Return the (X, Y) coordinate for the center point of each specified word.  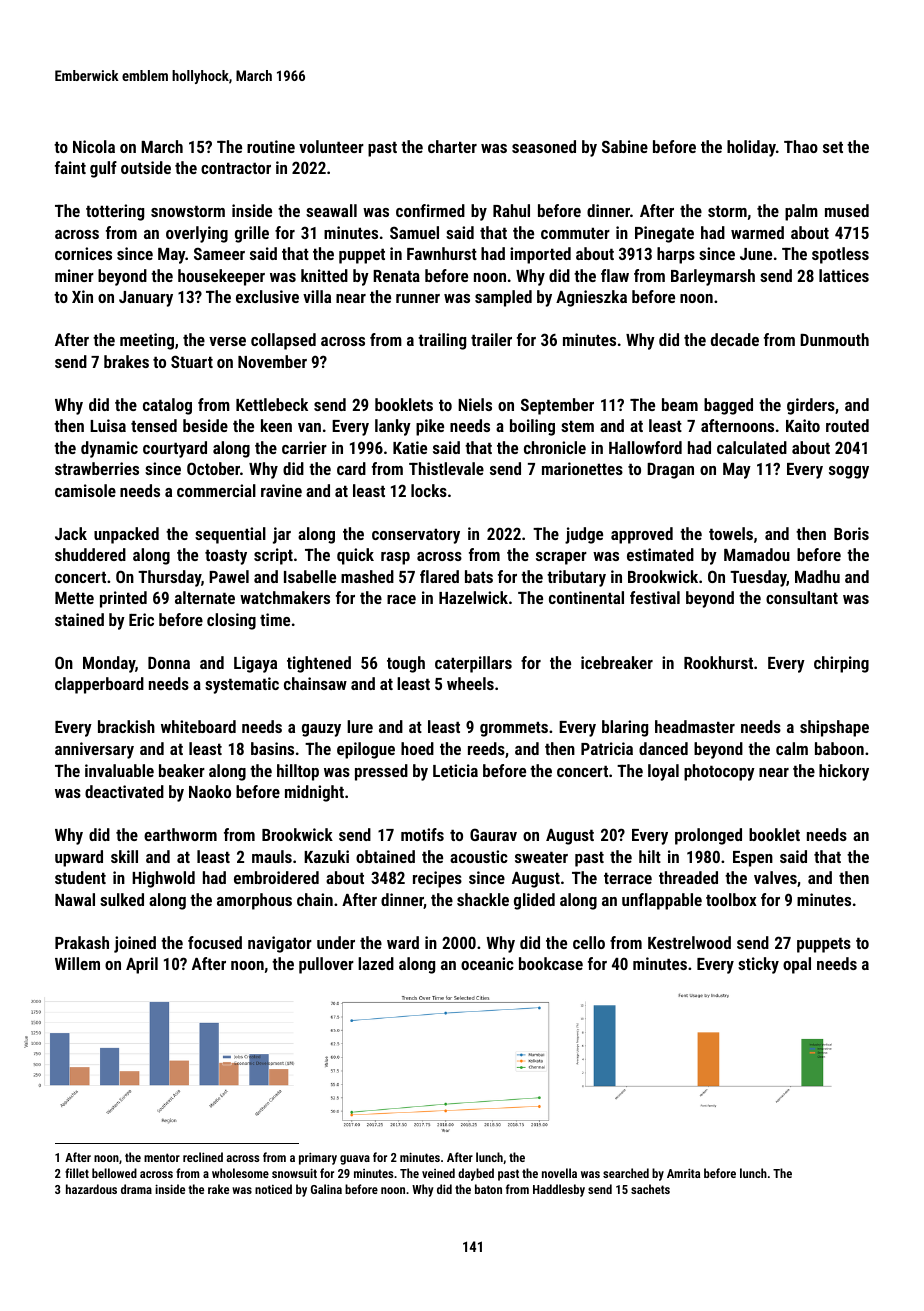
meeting (147, 341)
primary (318, 1158)
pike (430, 427)
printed (123, 599)
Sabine (625, 146)
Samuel (414, 232)
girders (811, 406)
